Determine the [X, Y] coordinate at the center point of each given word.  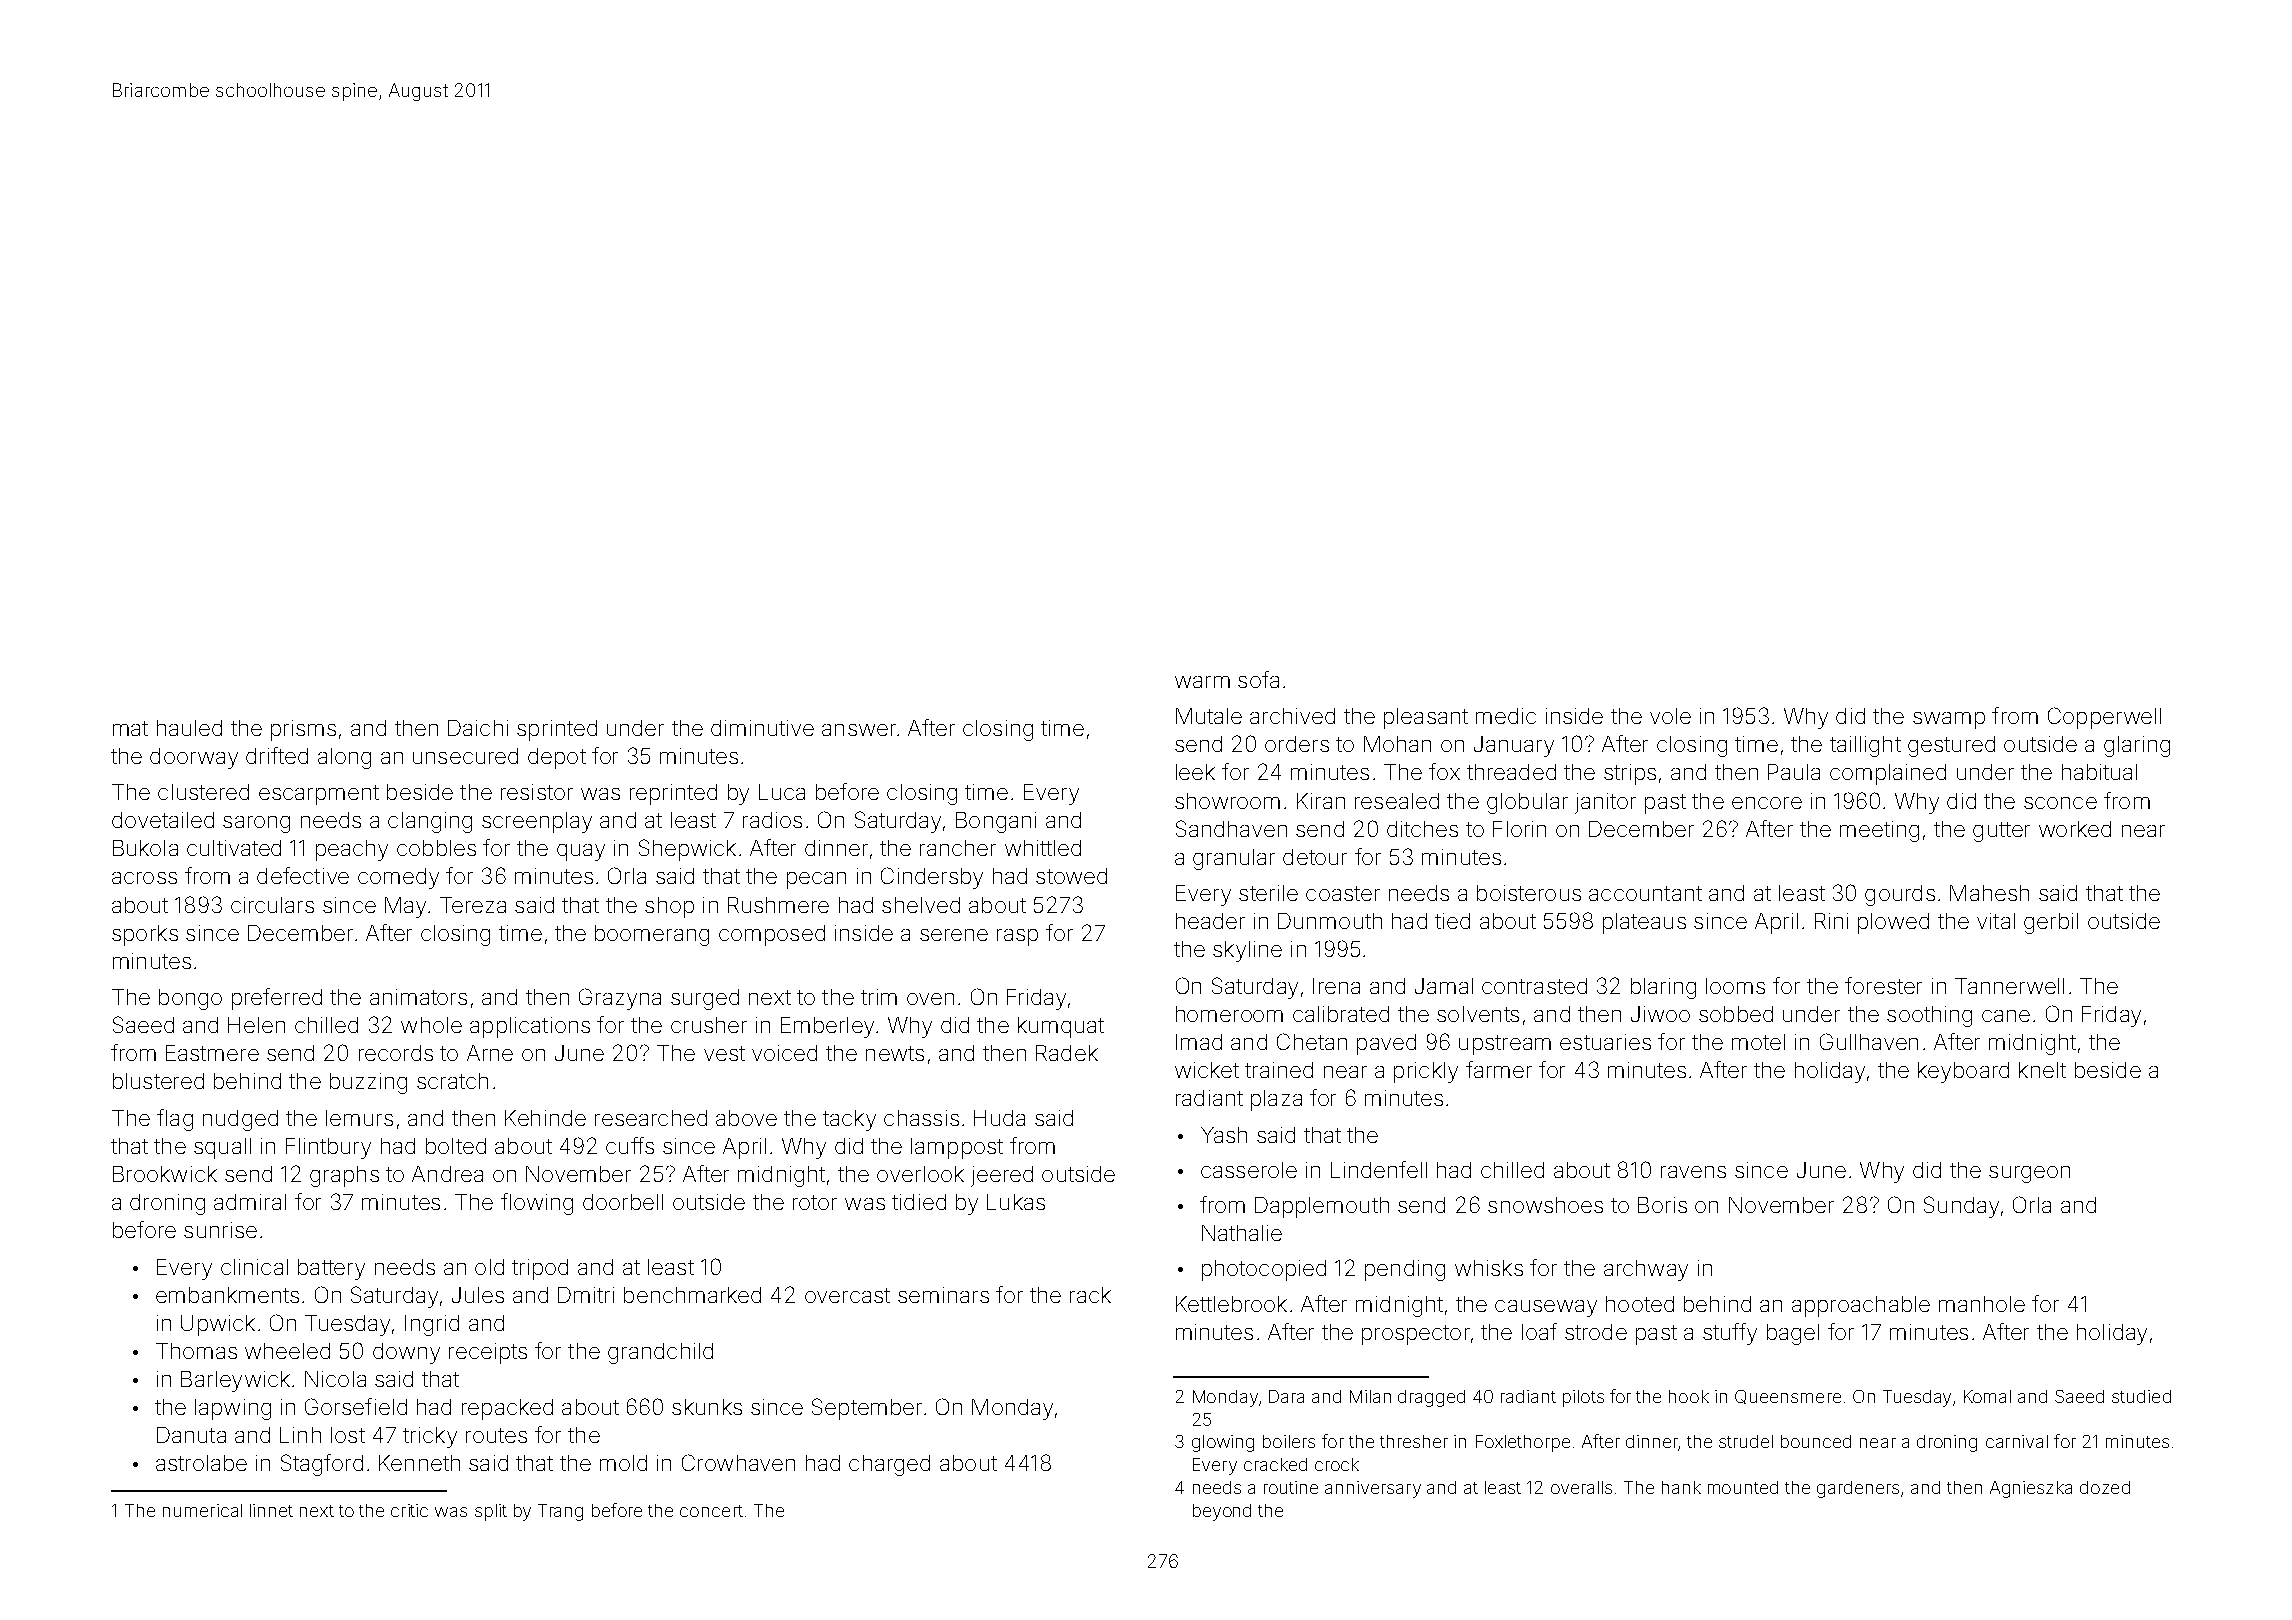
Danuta [191, 1435]
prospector [1416, 1335]
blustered [158, 1081]
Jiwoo [1660, 1014]
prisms [303, 730]
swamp [1949, 720]
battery [331, 1269]
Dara [1286, 1396]
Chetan [1312, 1041]
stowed [1071, 876]
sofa [1258, 679]
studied [2141, 1396]
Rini [1831, 921]
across [144, 878]
